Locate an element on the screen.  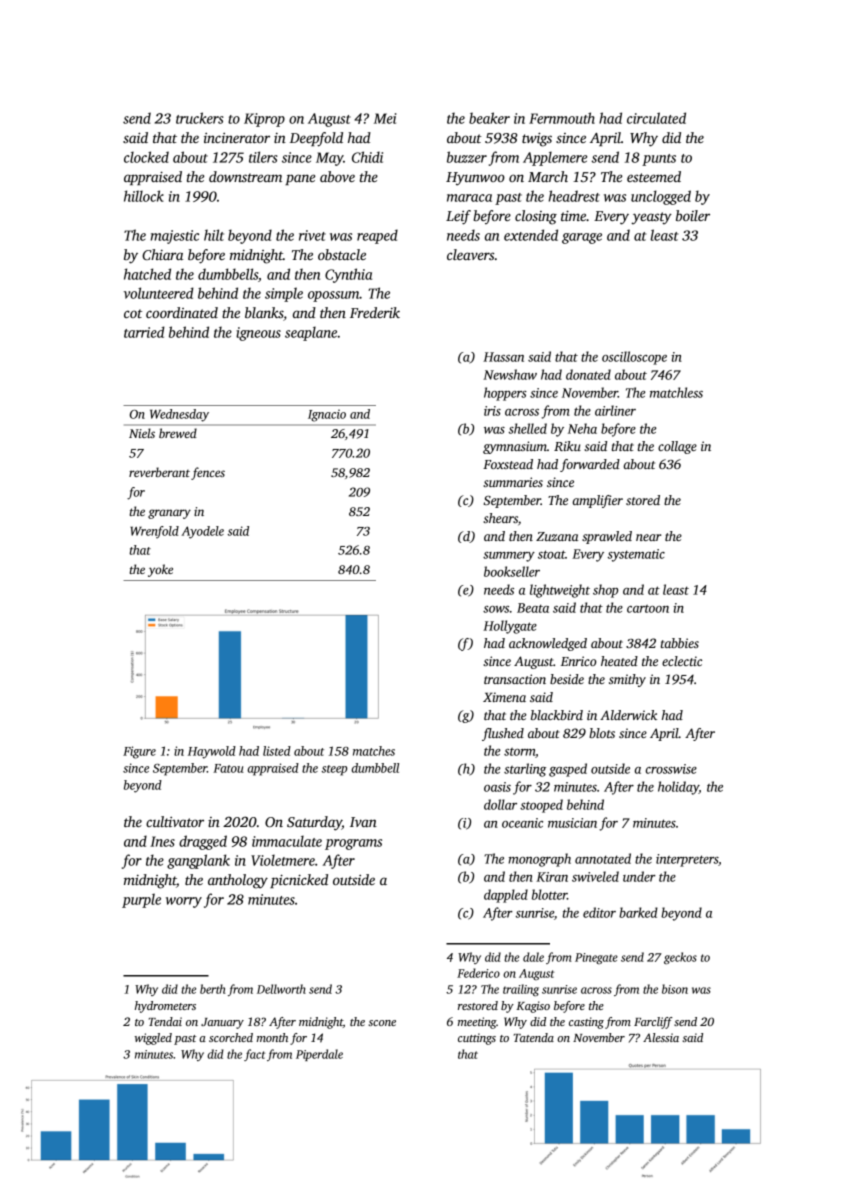
punts is located at coordinates (659, 160).
